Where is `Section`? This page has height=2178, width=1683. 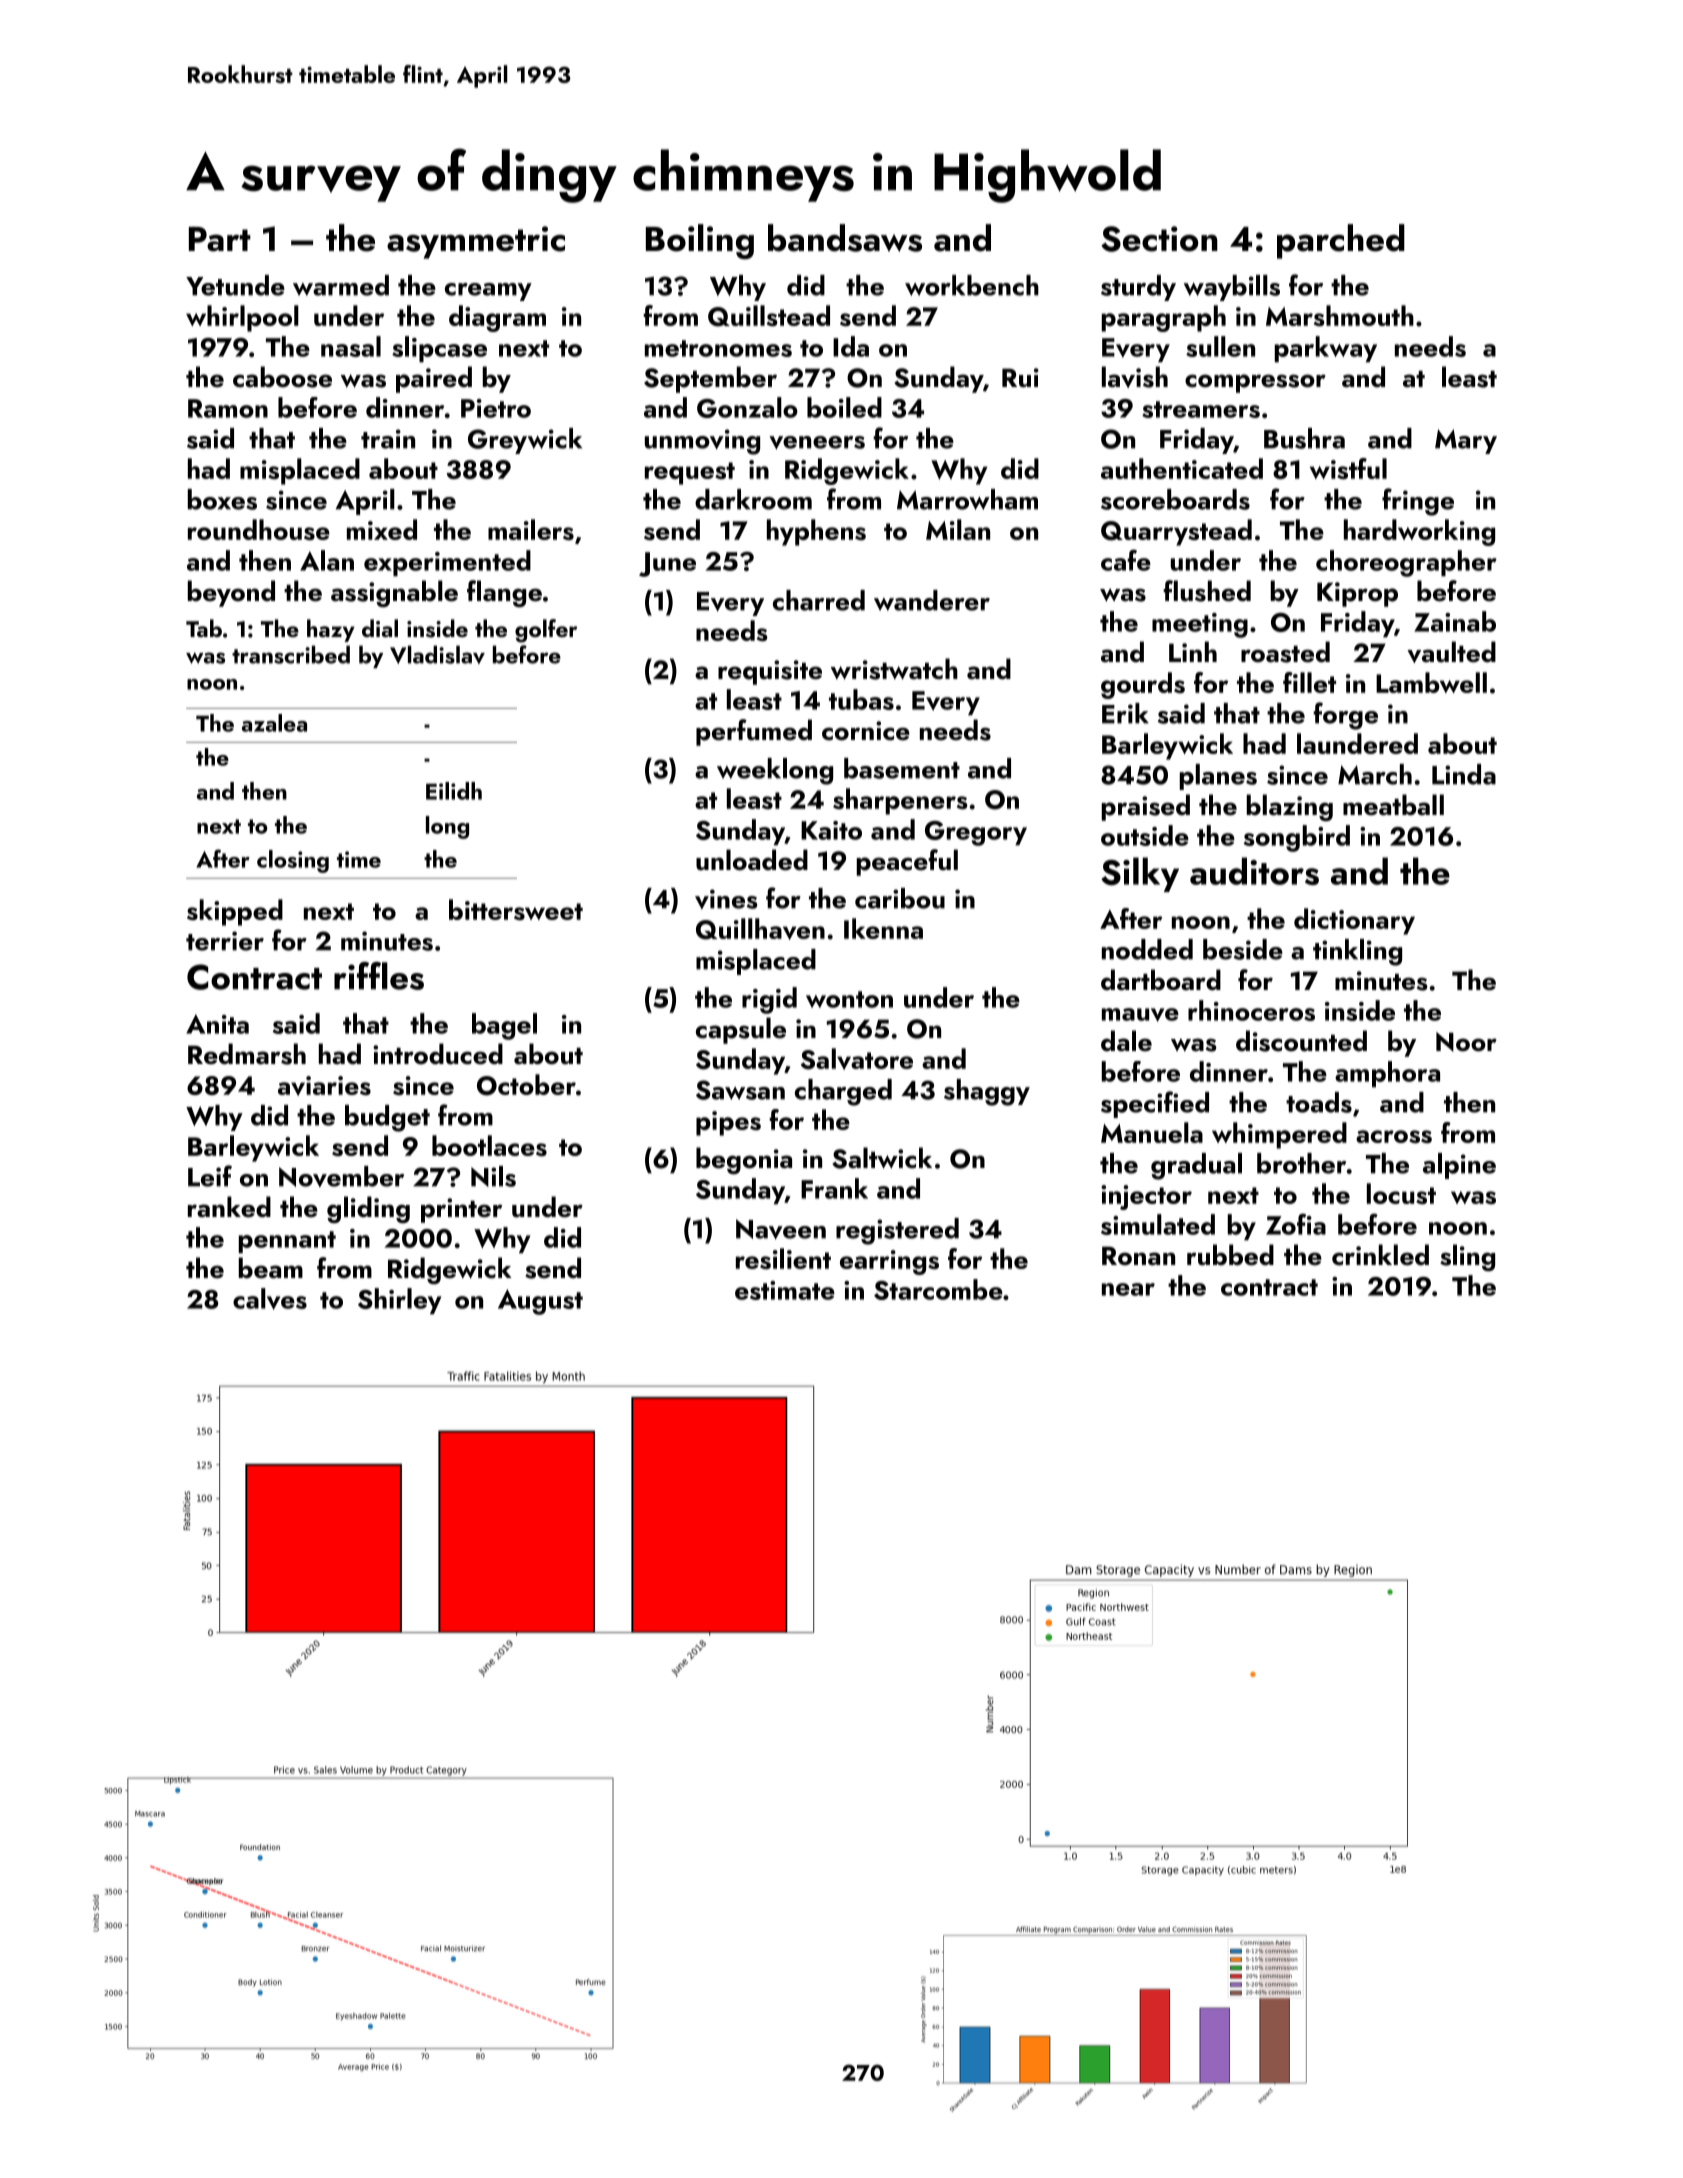
Section is located at coordinates (1159, 239).
